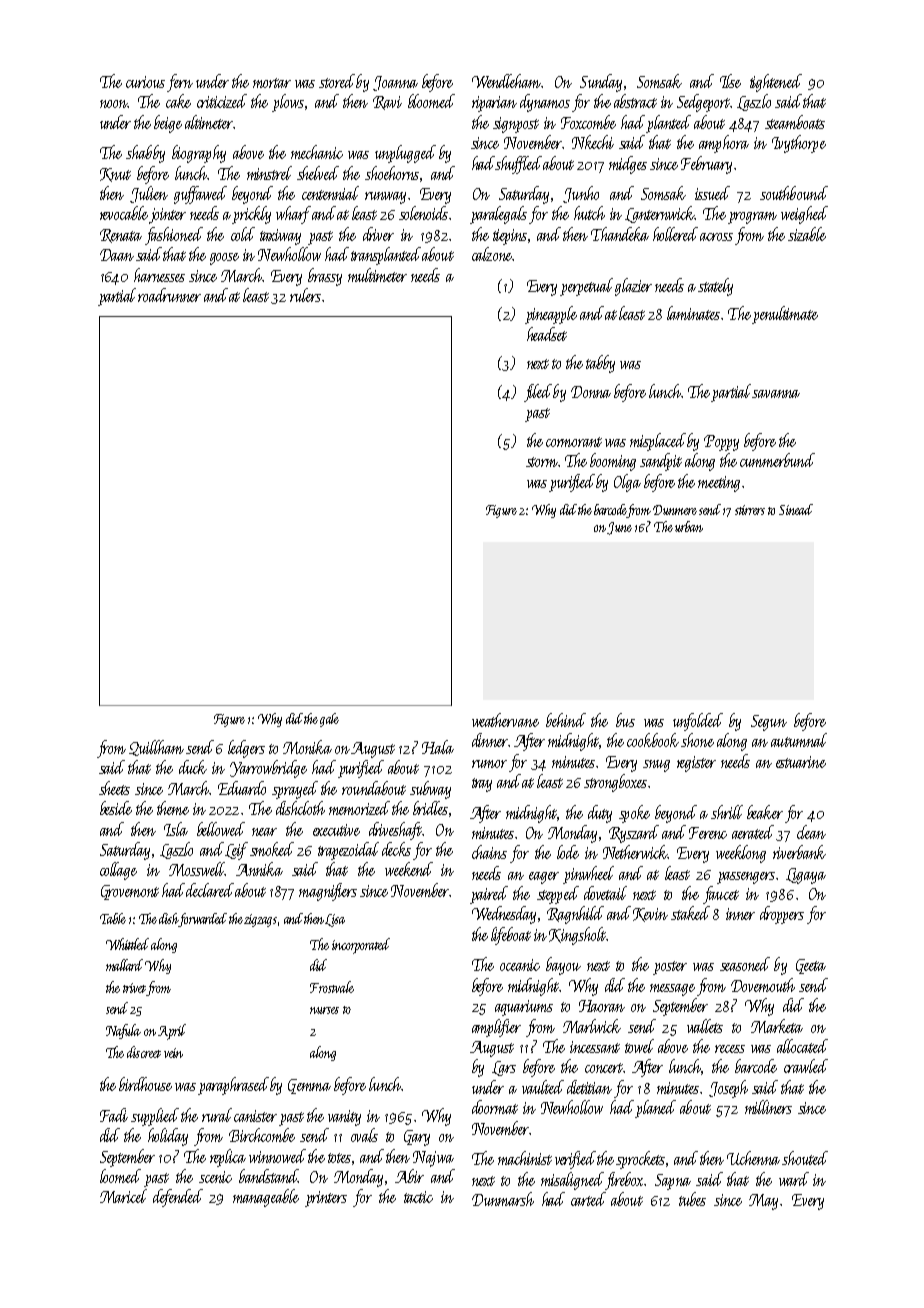 Image resolution: width=924 pixels, height=1308 pixels. I want to click on storm, so click(542, 462).
